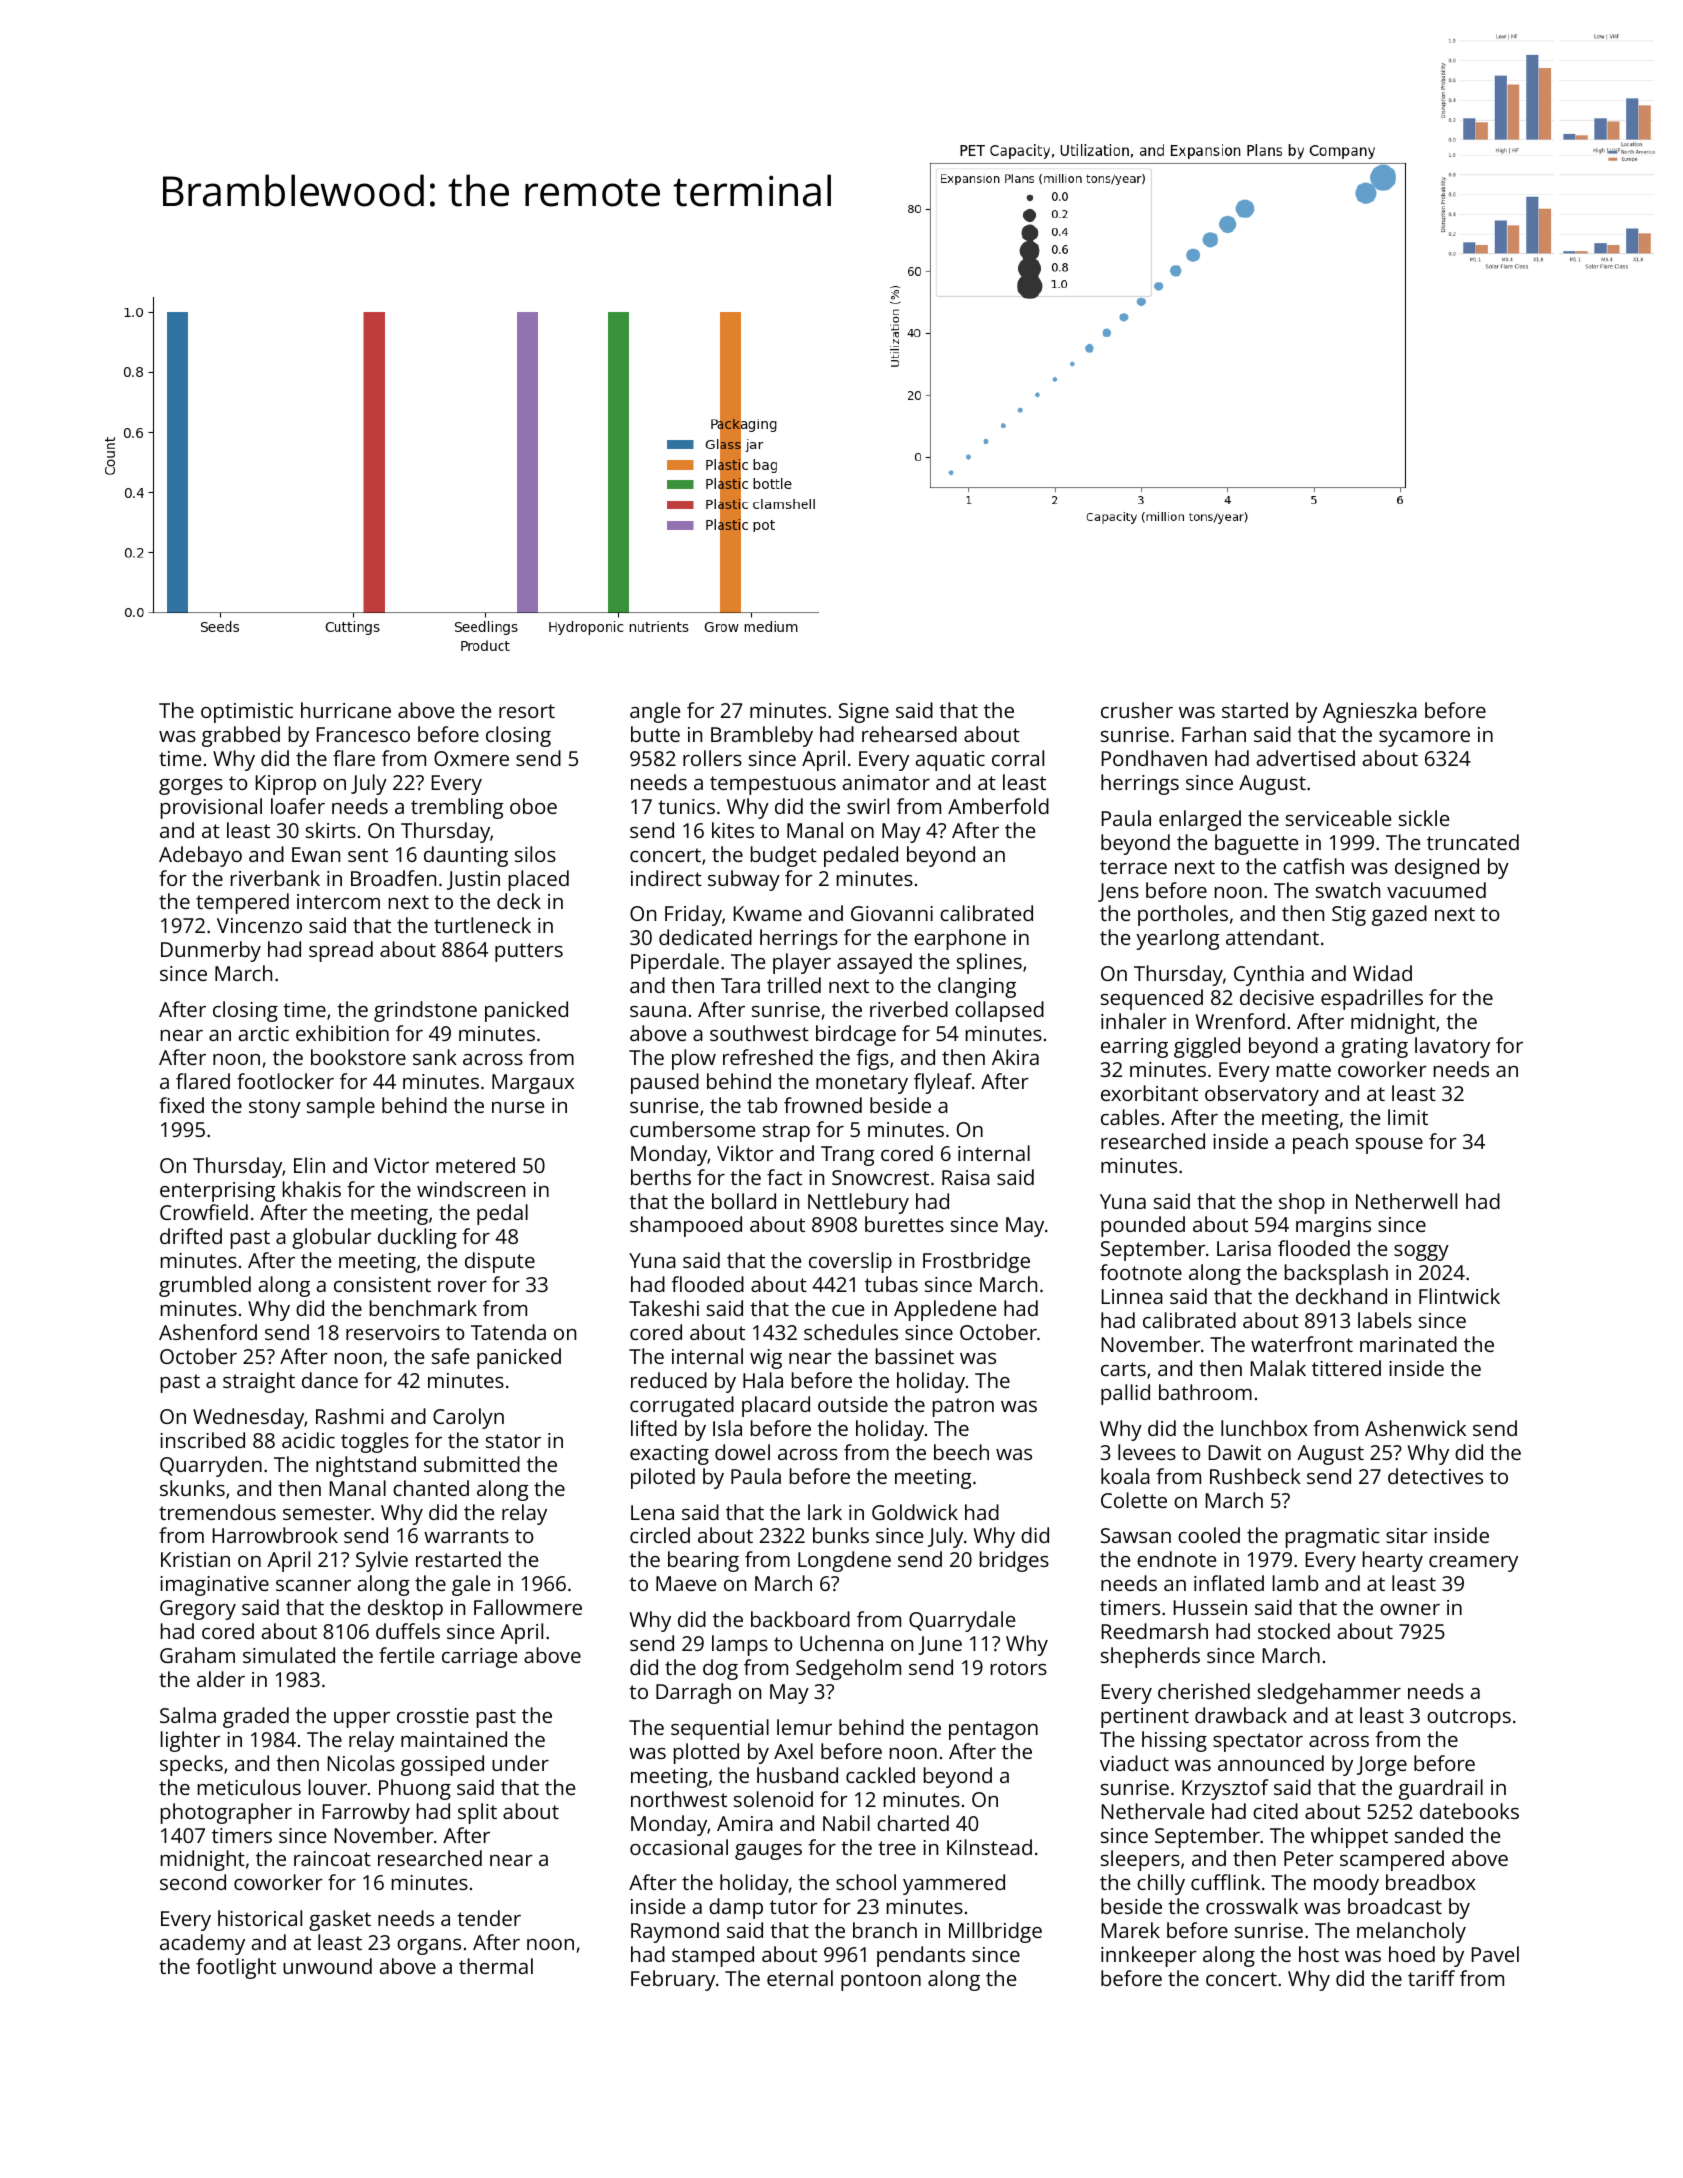  I want to click on budget, so click(784, 856).
